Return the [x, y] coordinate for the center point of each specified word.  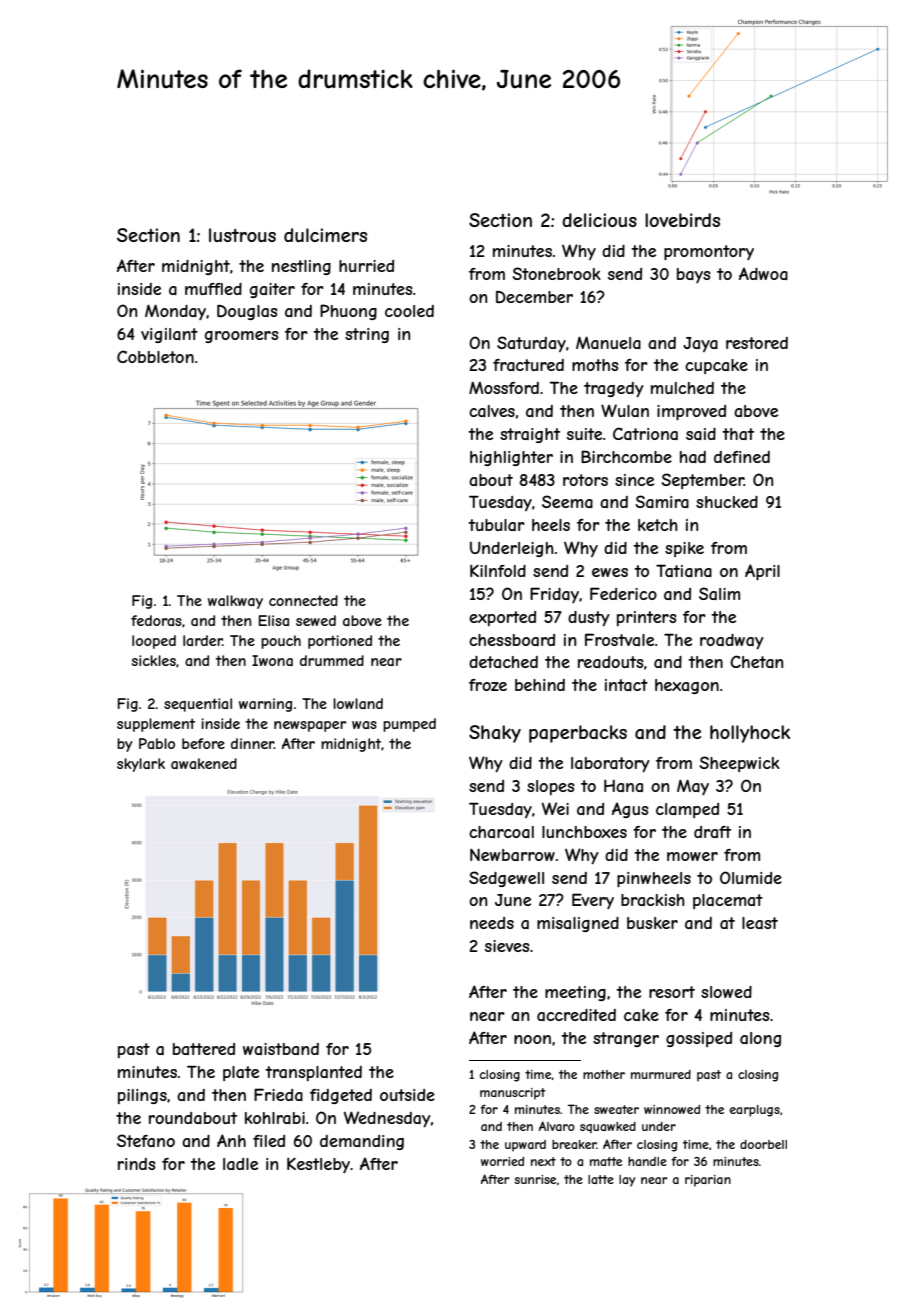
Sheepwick [739, 764]
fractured [528, 365]
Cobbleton [155, 356]
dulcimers [325, 235]
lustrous [242, 235]
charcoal [501, 832]
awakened [204, 763]
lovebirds [682, 220]
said [701, 434]
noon [532, 1039]
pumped [409, 725]
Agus [630, 810]
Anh [231, 1140]
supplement [156, 725]
